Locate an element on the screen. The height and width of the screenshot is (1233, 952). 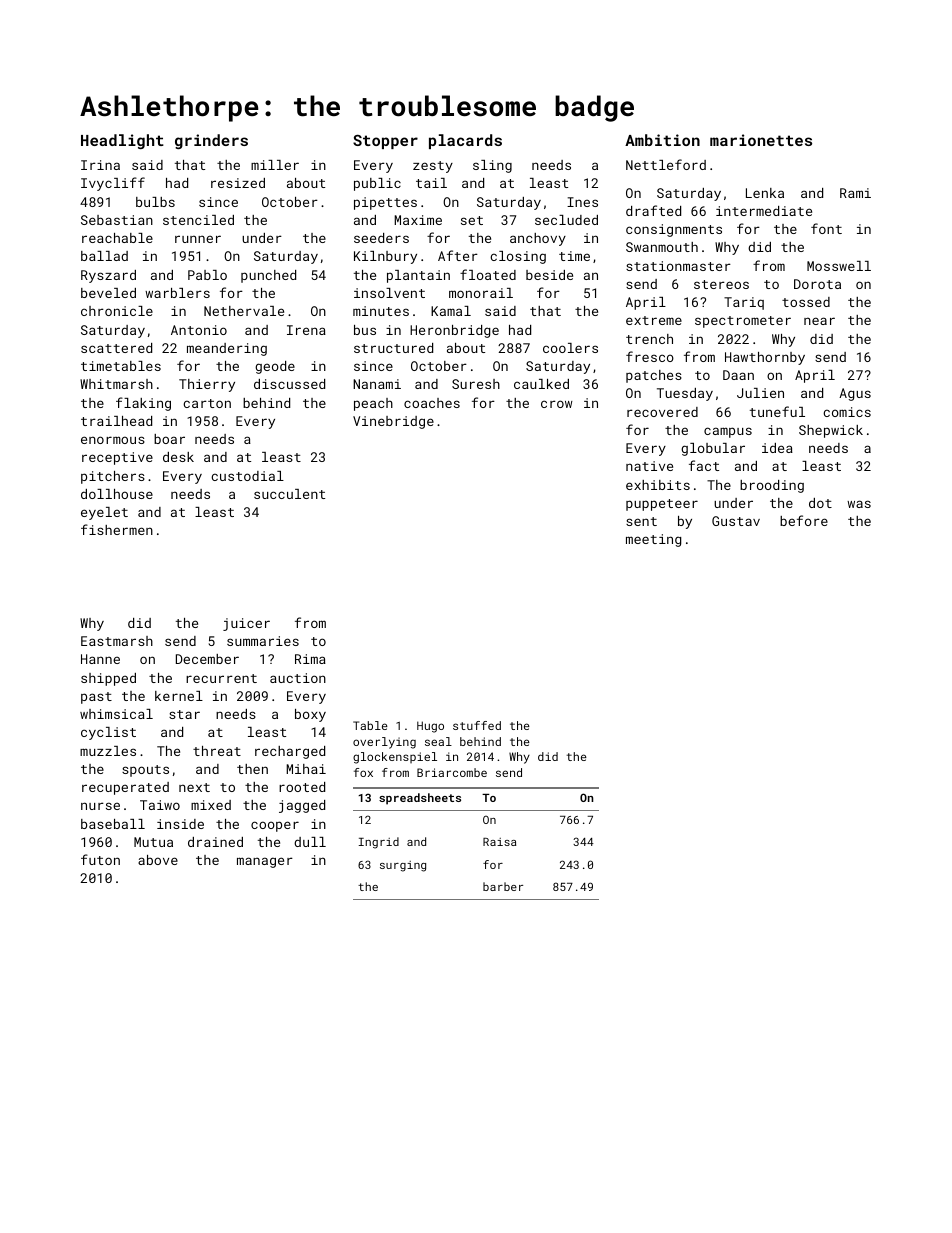
Irena is located at coordinates (306, 330).
